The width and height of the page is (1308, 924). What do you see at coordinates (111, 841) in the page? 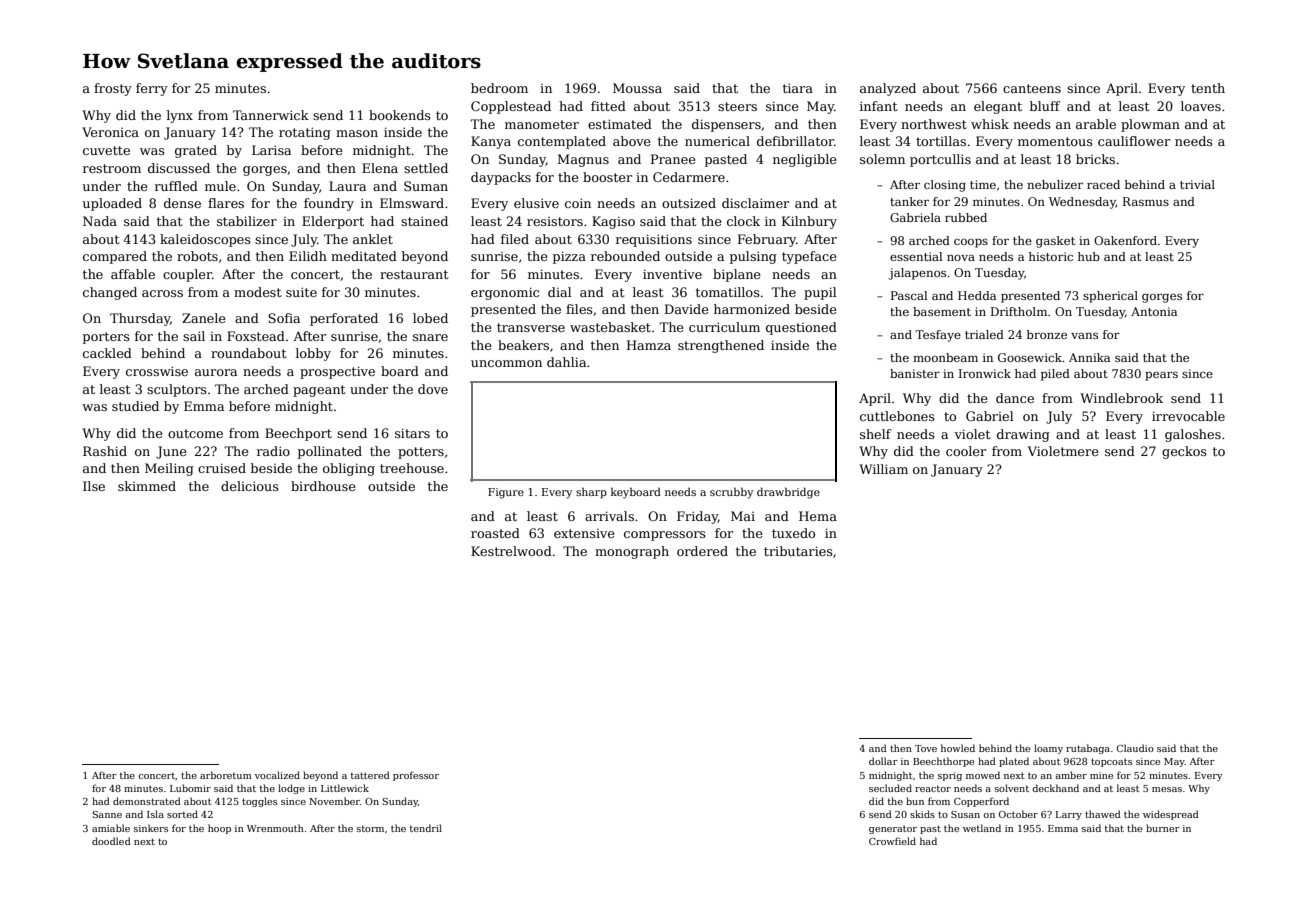
I see `doodled` at bounding box center [111, 841].
